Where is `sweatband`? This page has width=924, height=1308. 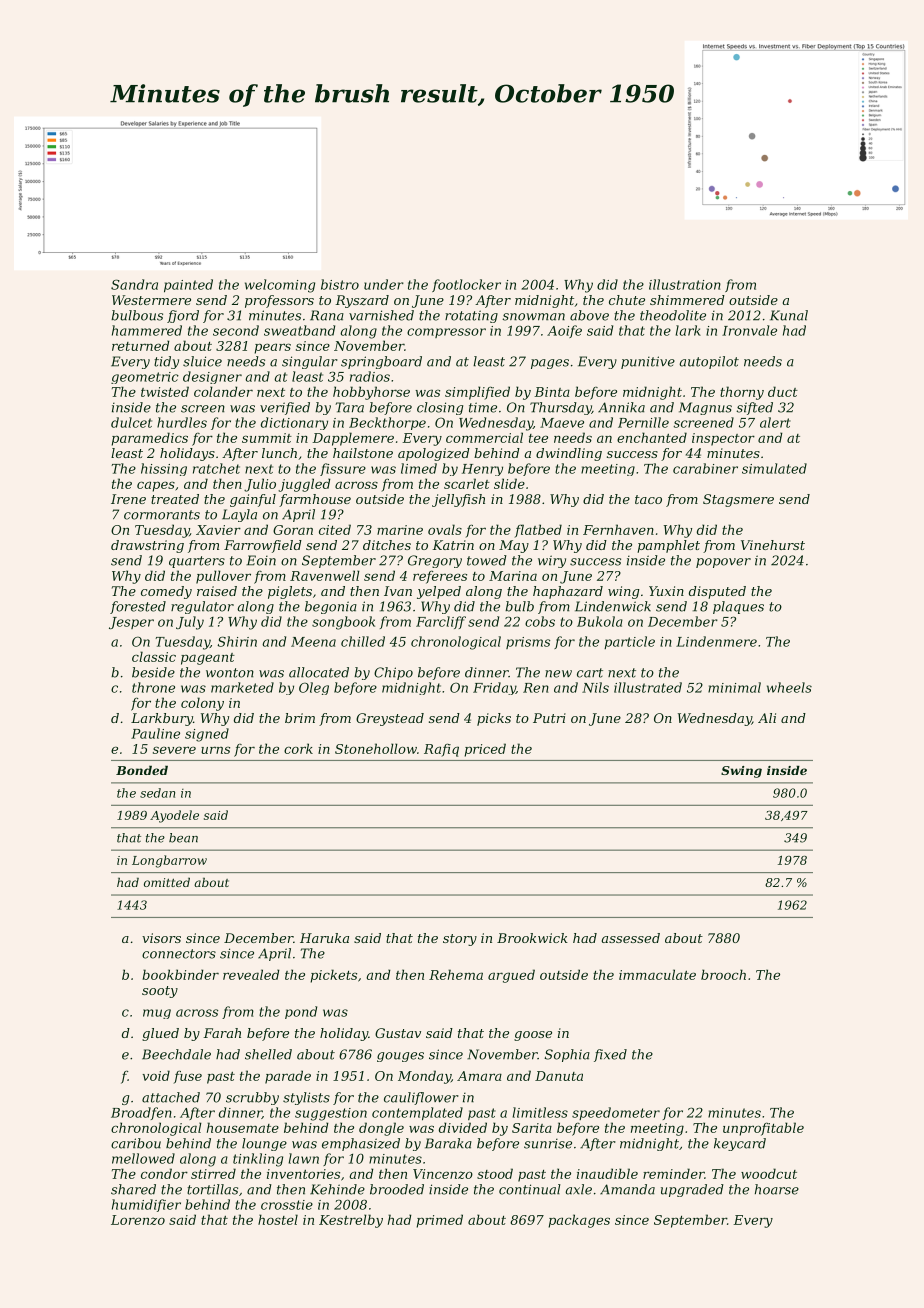
sweatband is located at coordinates (299, 330).
